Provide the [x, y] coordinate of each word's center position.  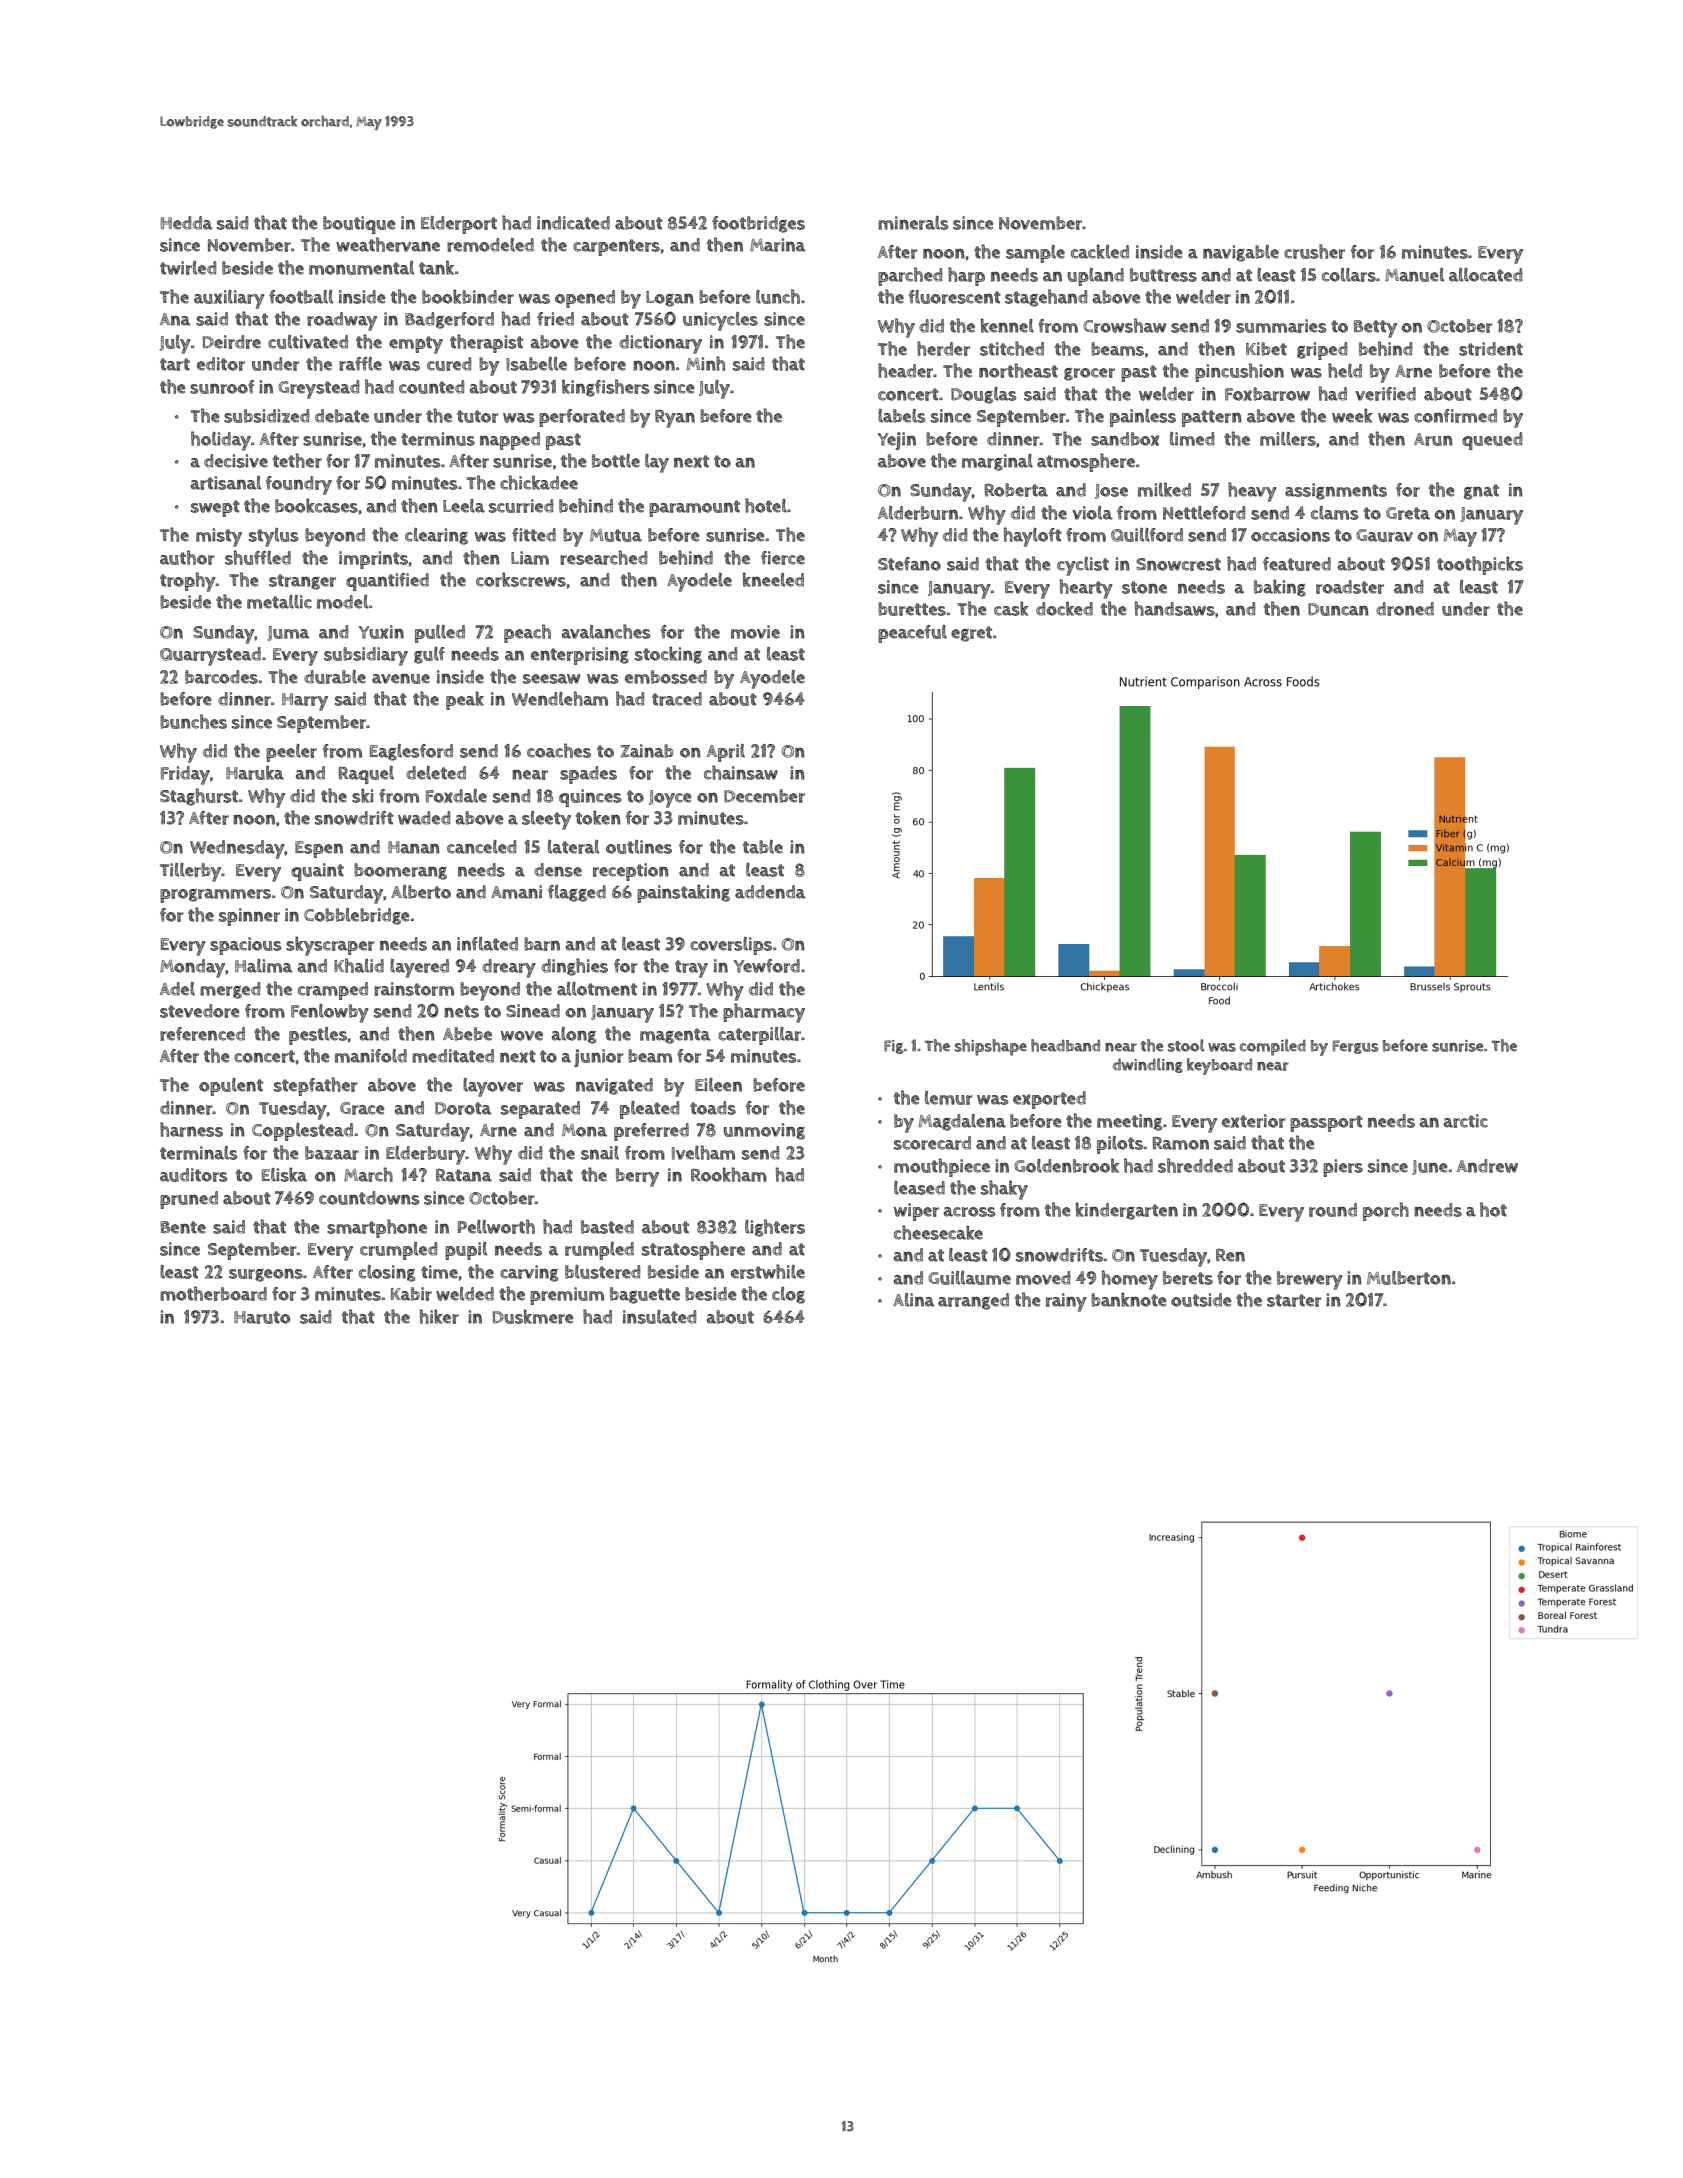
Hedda [187, 223]
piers [1343, 1168]
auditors [193, 1175]
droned [1405, 609]
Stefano [909, 564]
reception [631, 872]
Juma [289, 633]
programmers [215, 896]
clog [788, 1295]
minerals [913, 223]
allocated [1486, 275]
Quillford [1147, 535]
